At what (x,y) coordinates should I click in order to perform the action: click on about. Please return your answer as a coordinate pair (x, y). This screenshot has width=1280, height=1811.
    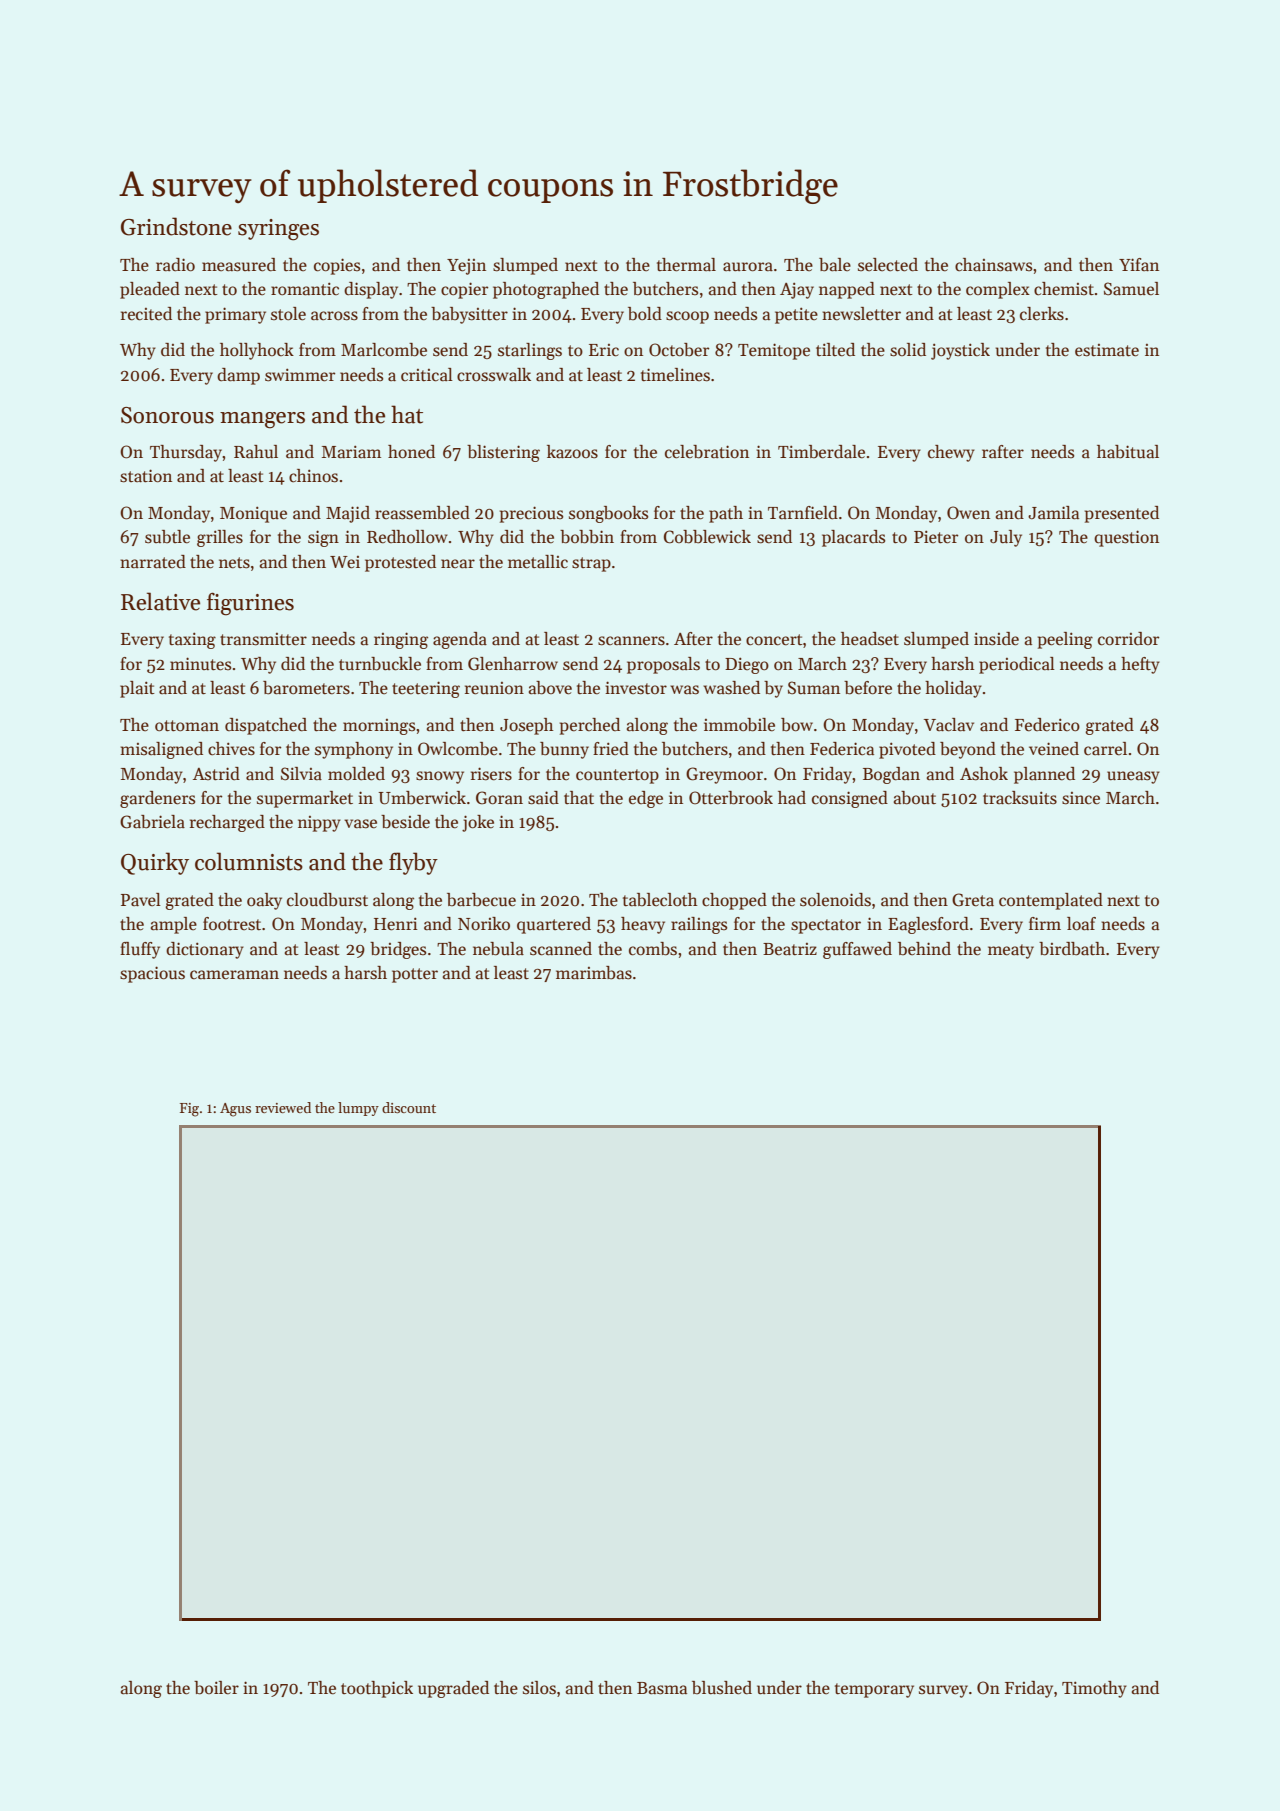
    Looking at the image, I should click on (915, 798).
